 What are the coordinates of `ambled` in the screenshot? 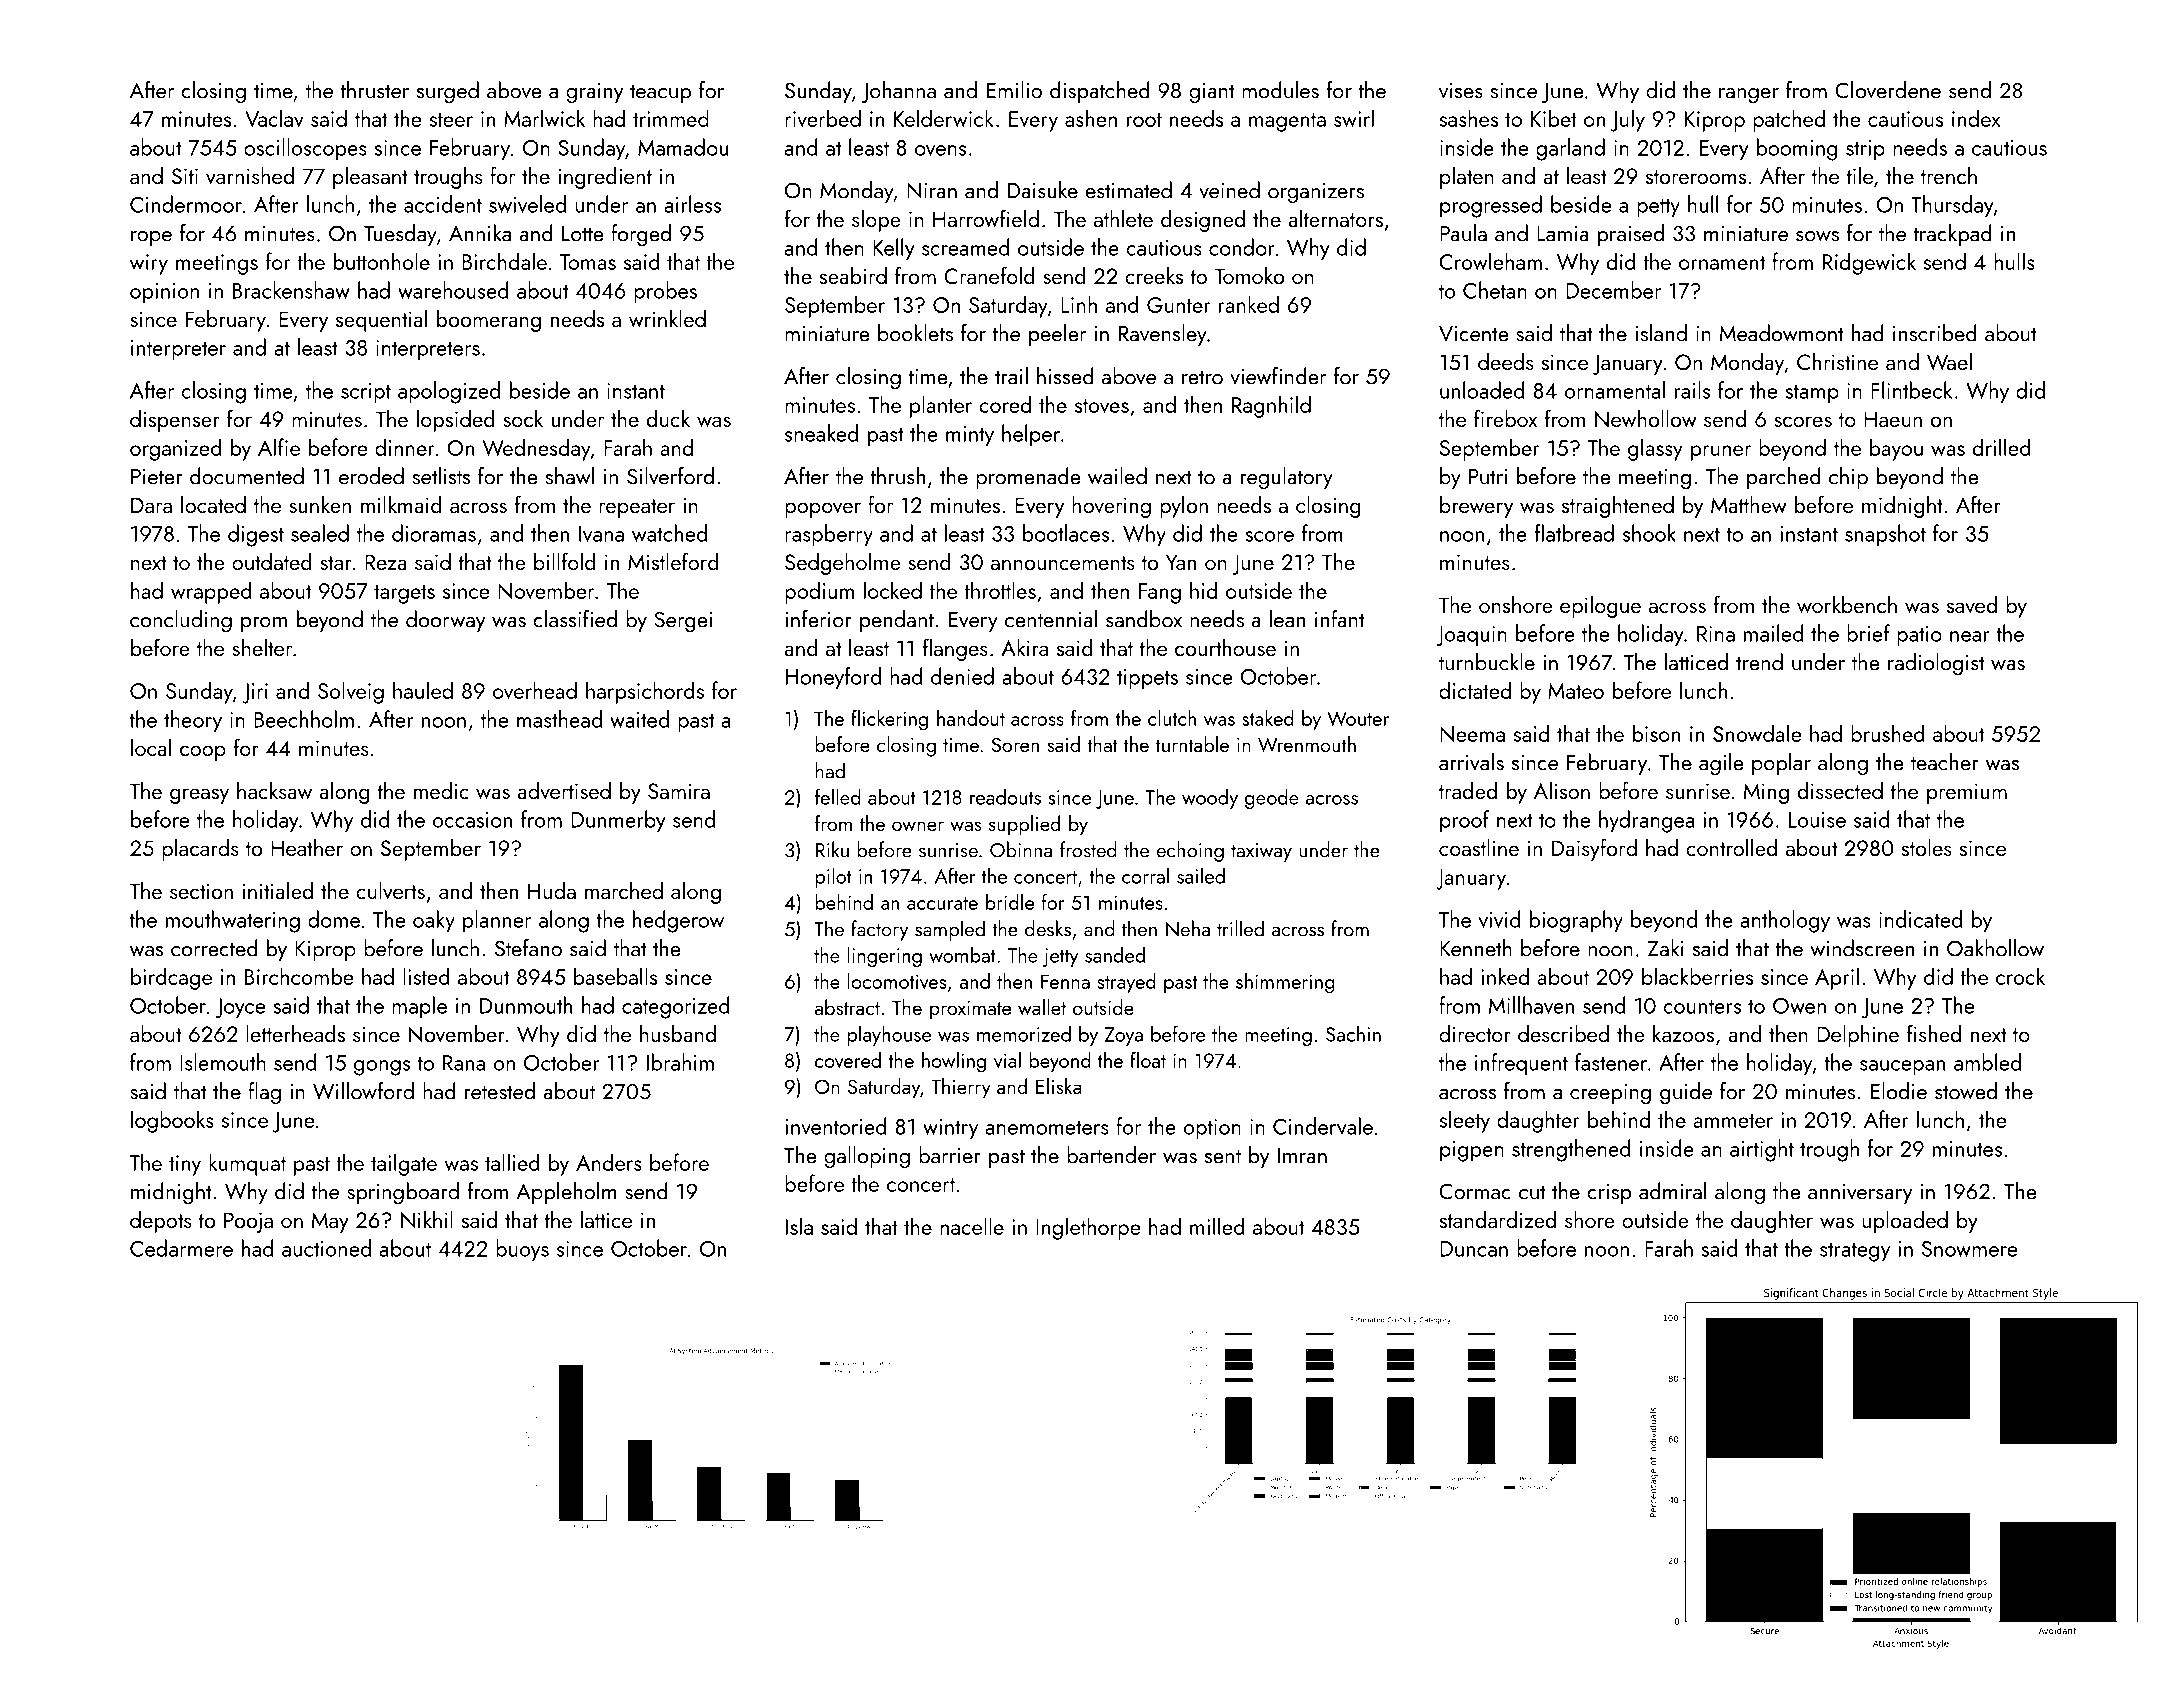 It's located at (1987, 1062).
